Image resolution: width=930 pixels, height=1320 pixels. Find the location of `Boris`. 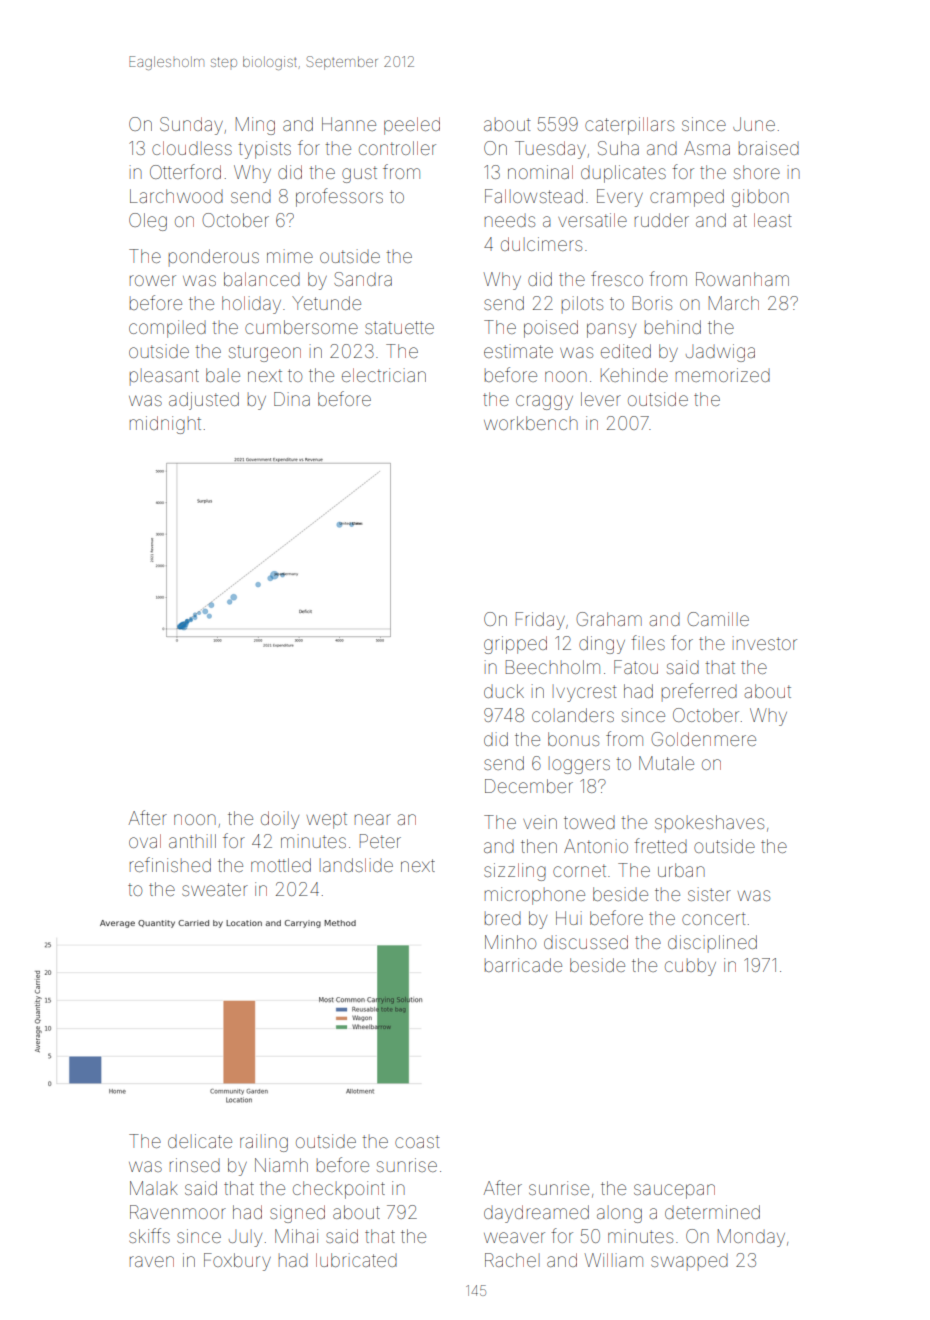

Boris is located at coordinates (652, 303).
